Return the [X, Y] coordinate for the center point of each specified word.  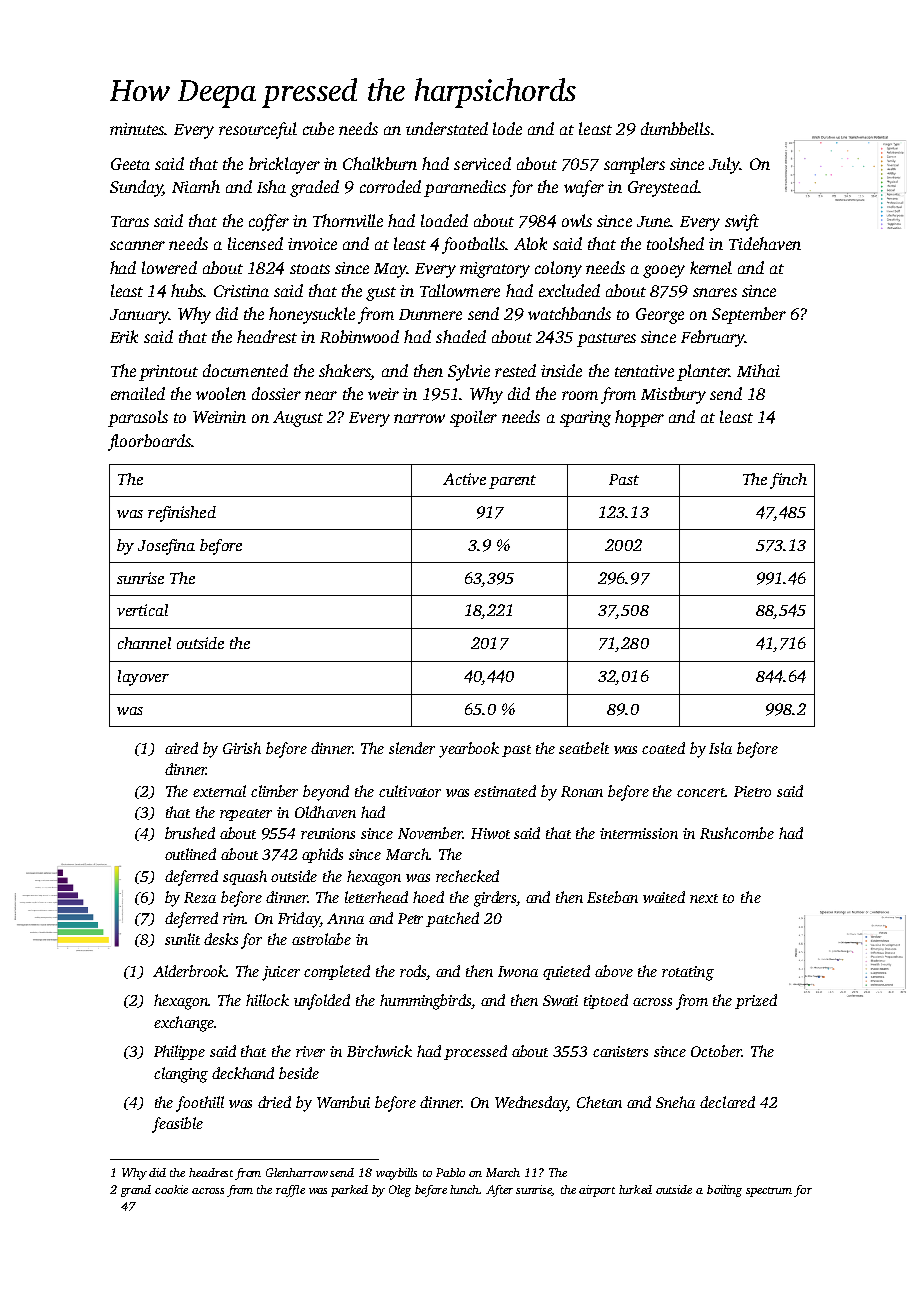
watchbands [569, 313]
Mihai [758, 370]
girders [495, 899]
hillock [267, 1000]
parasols [138, 418]
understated [447, 128]
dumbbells [675, 128]
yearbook [469, 750]
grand [136, 1191]
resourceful [258, 130]
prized [756, 1001]
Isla [720, 748]
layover [143, 678]
